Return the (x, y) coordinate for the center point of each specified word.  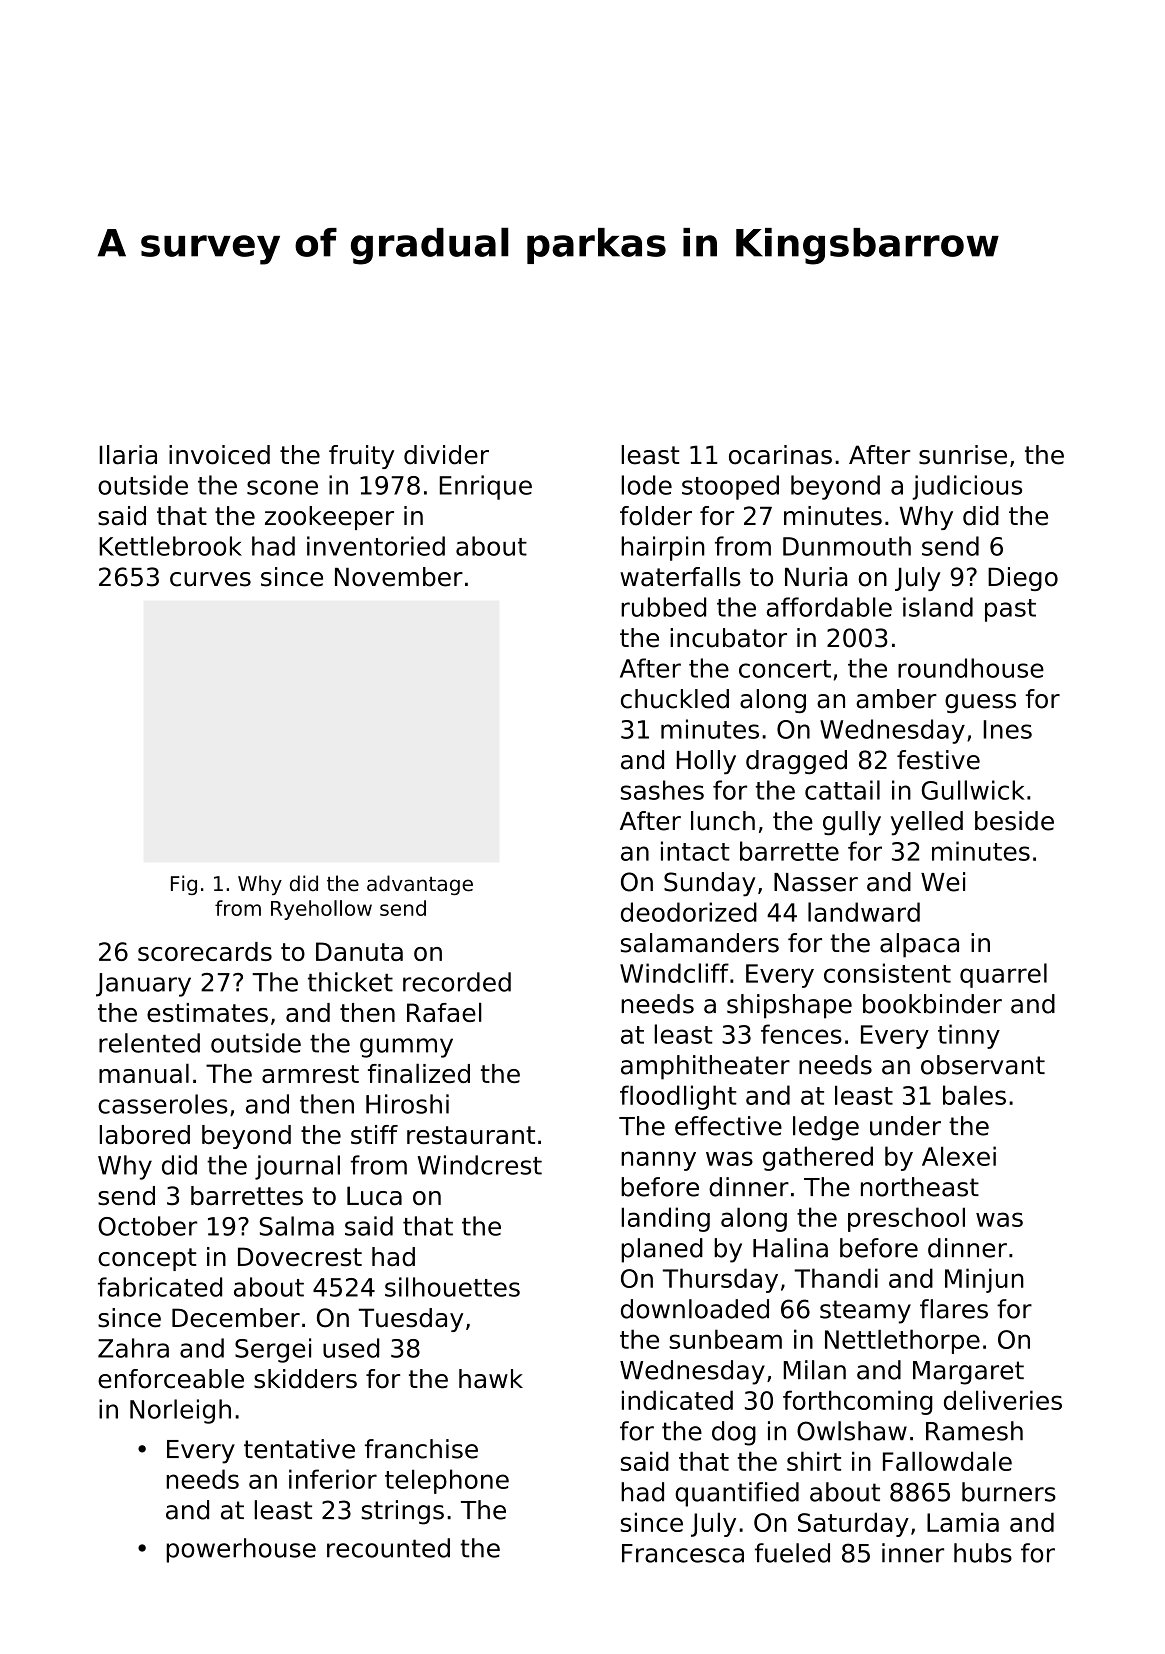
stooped (730, 487)
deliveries (1003, 1400)
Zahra (133, 1348)
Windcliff (674, 973)
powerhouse (241, 1550)
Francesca (683, 1553)
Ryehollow (321, 910)
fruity (361, 457)
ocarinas (780, 455)
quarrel (1003, 975)
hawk (491, 1379)
